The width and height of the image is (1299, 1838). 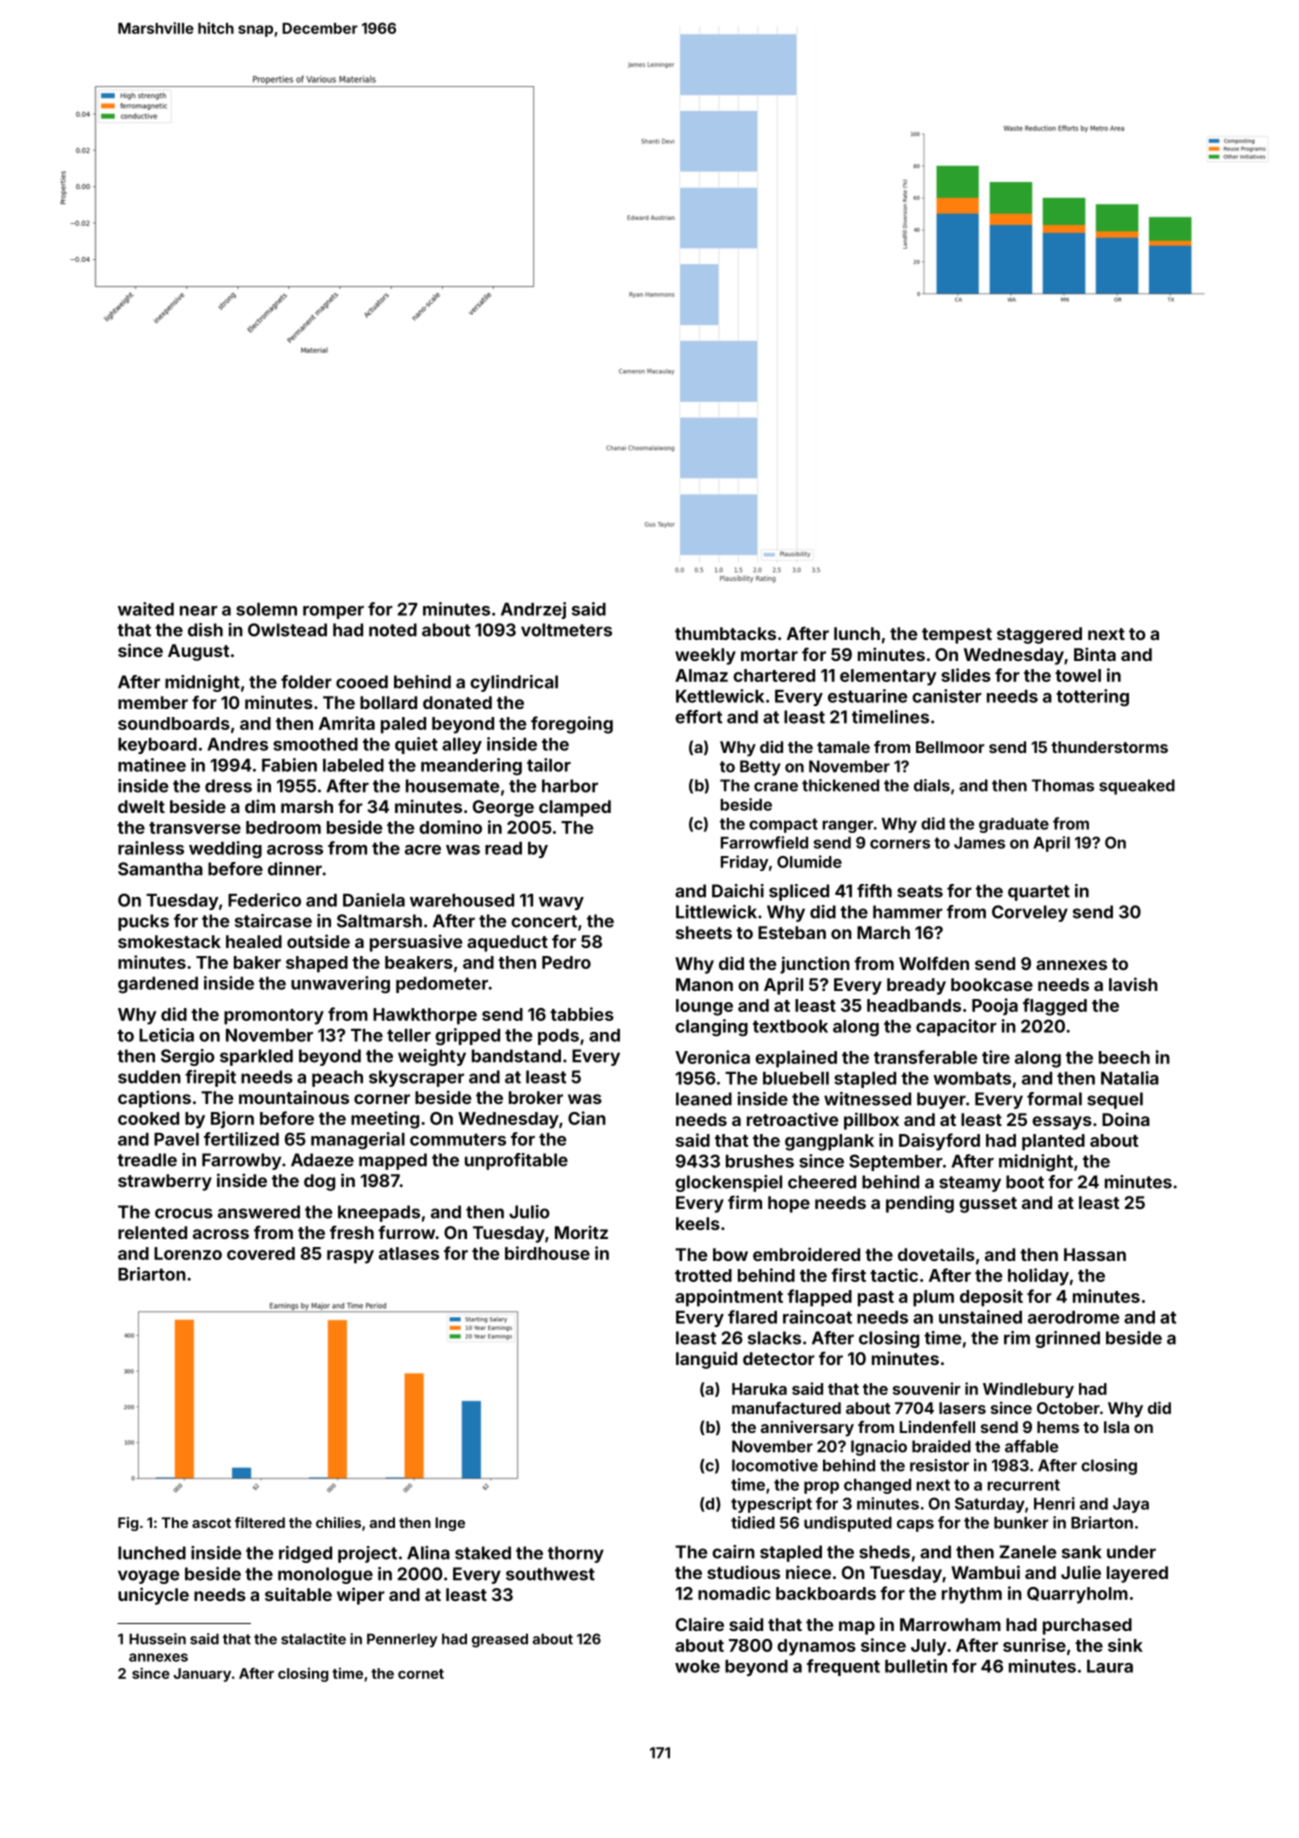 What do you see at coordinates (1110, 1666) in the image?
I see `Laura` at bounding box center [1110, 1666].
